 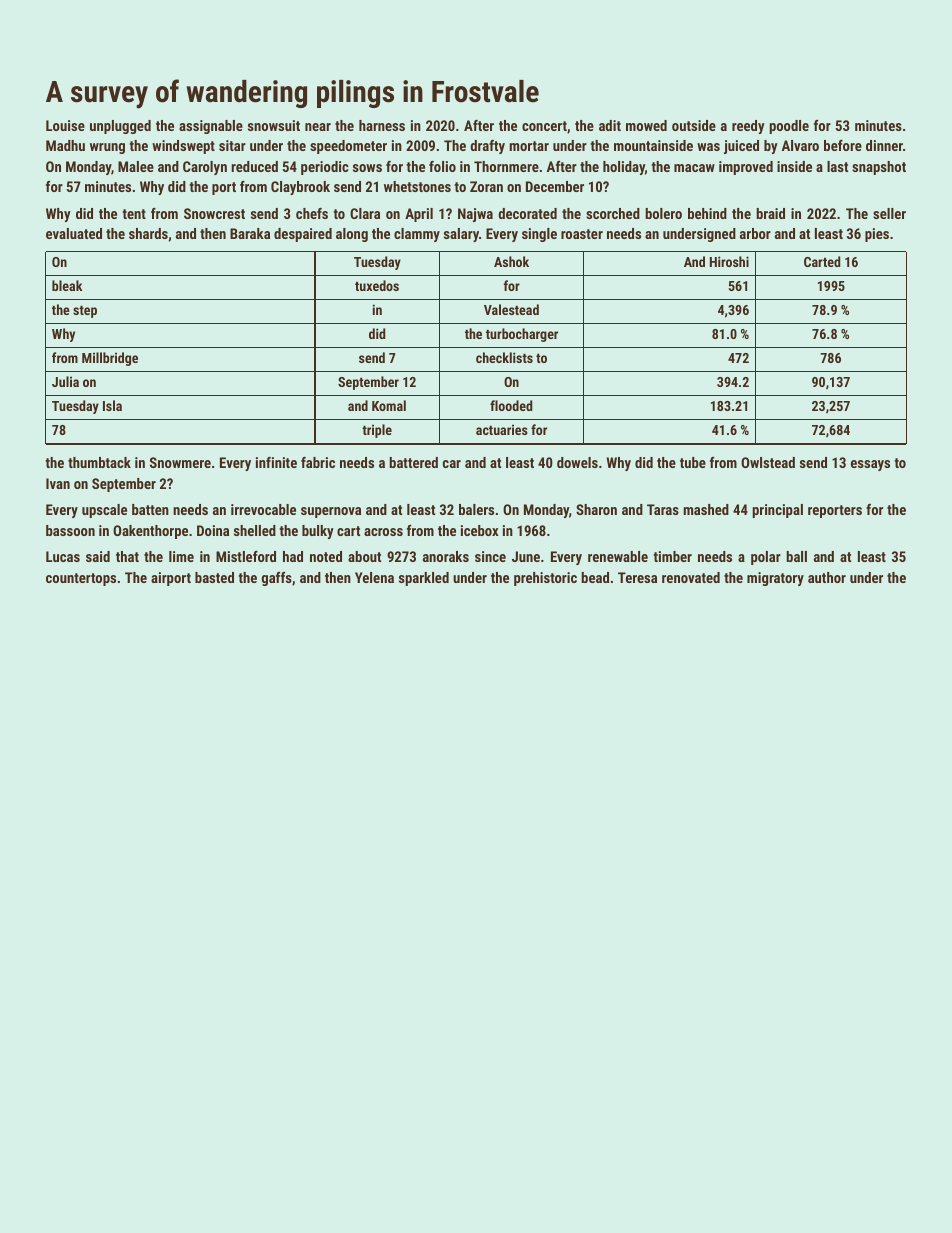 What do you see at coordinates (544, 126) in the image?
I see `concert` at bounding box center [544, 126].
